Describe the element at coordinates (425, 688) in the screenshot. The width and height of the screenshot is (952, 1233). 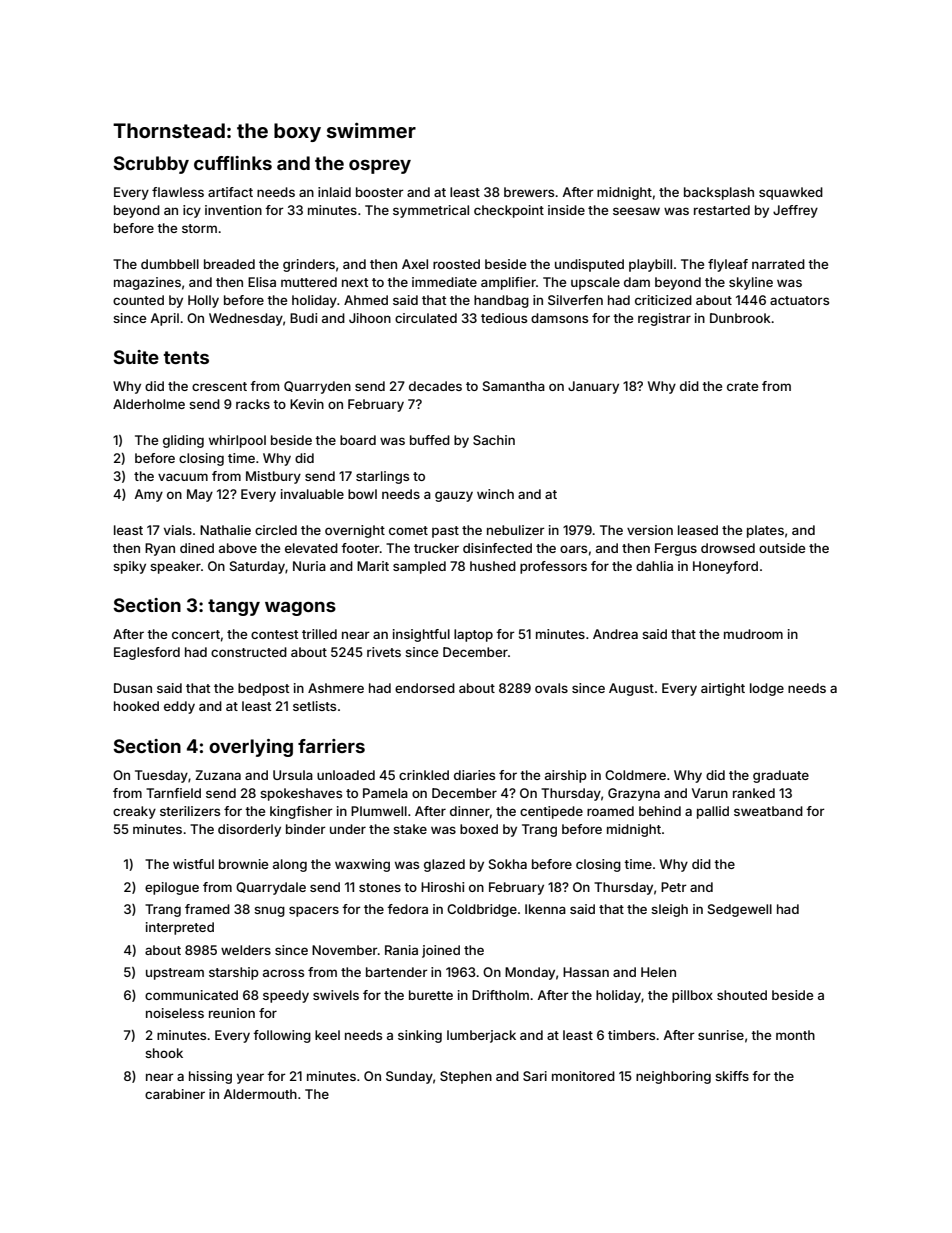
I see `endorsed` at that location.
